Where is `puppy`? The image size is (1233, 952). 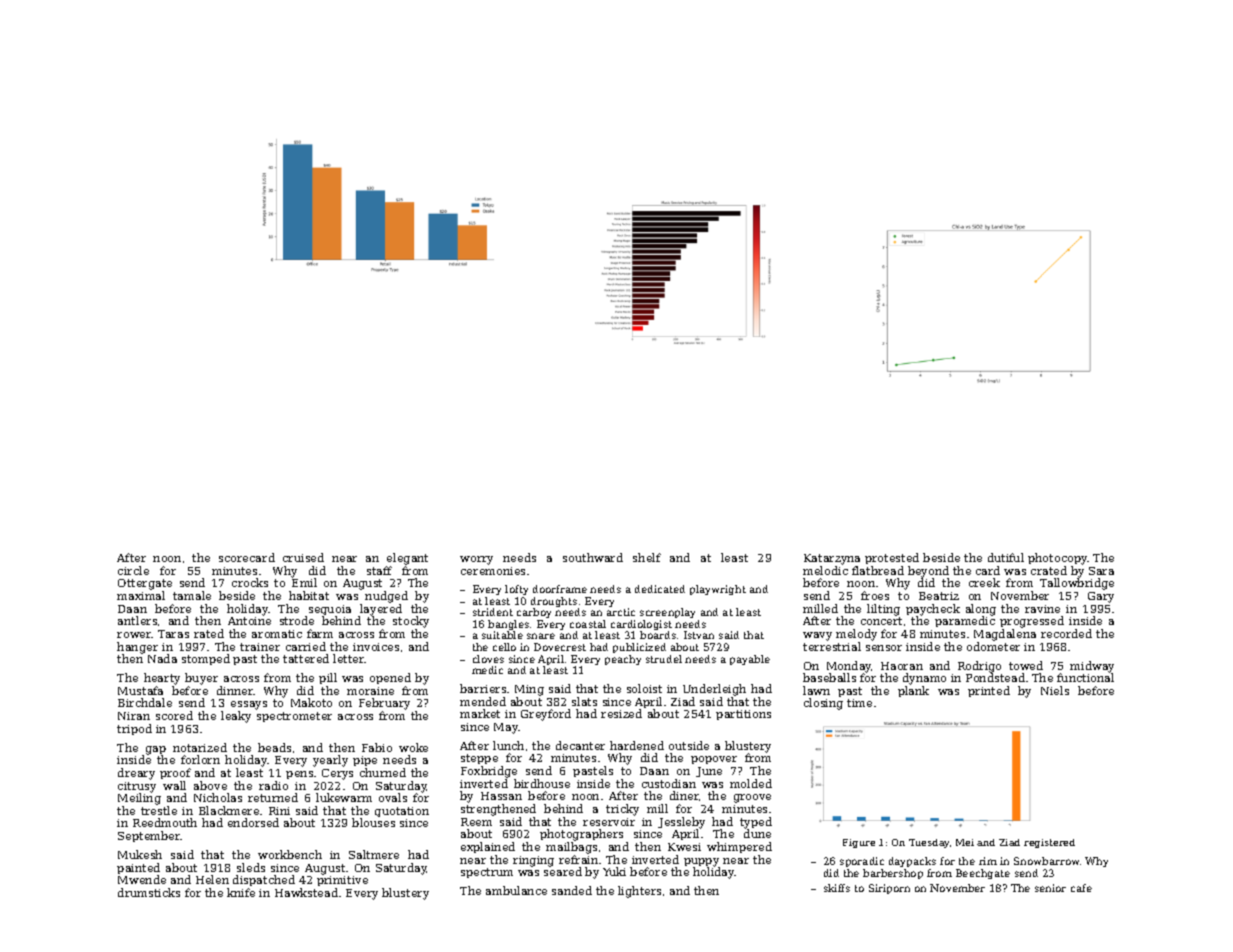 puppy is located at coordinates (701, 862).
